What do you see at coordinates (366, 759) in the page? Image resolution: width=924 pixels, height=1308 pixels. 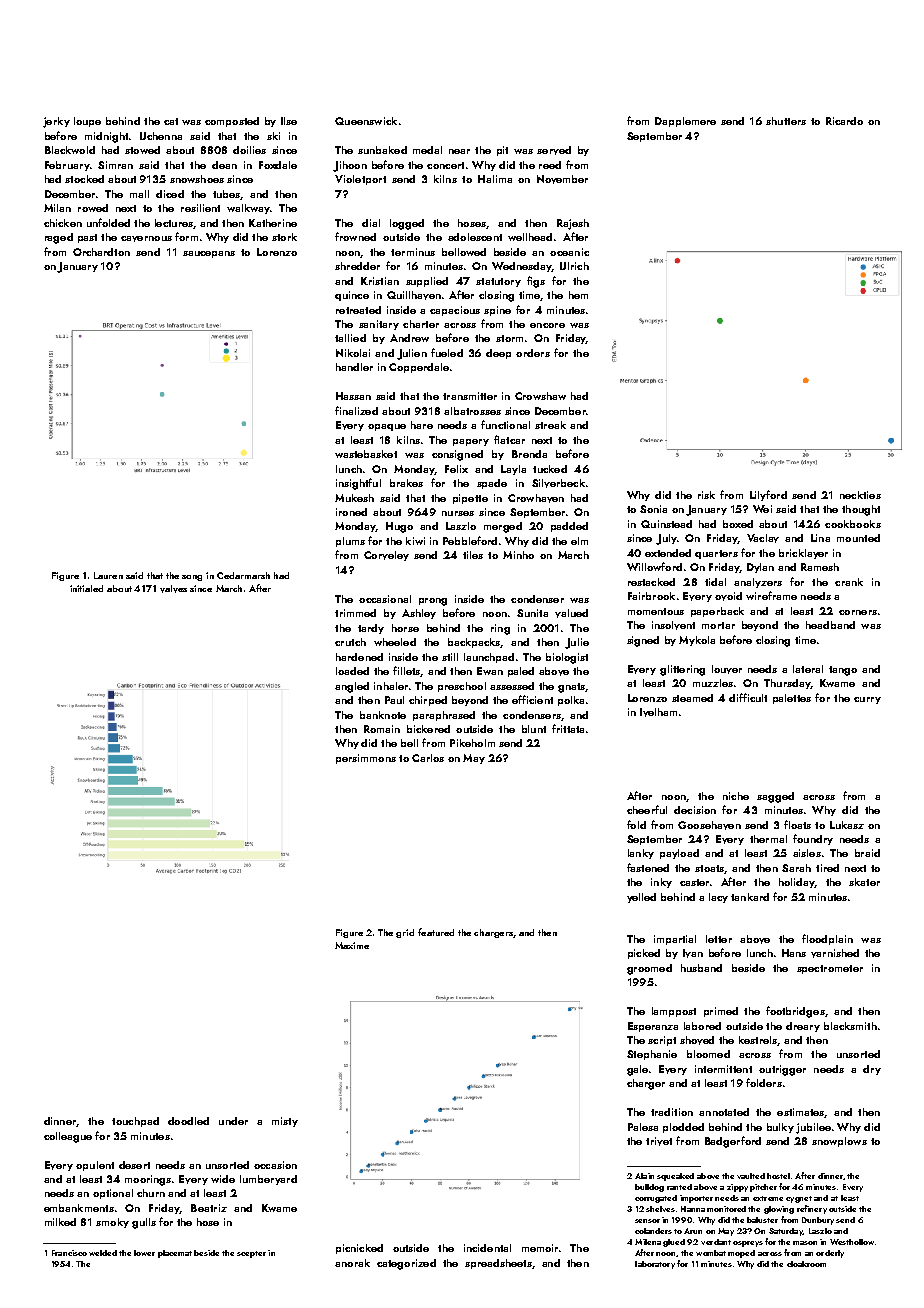 I see `persimmons` at bounding box center [366, 759].
